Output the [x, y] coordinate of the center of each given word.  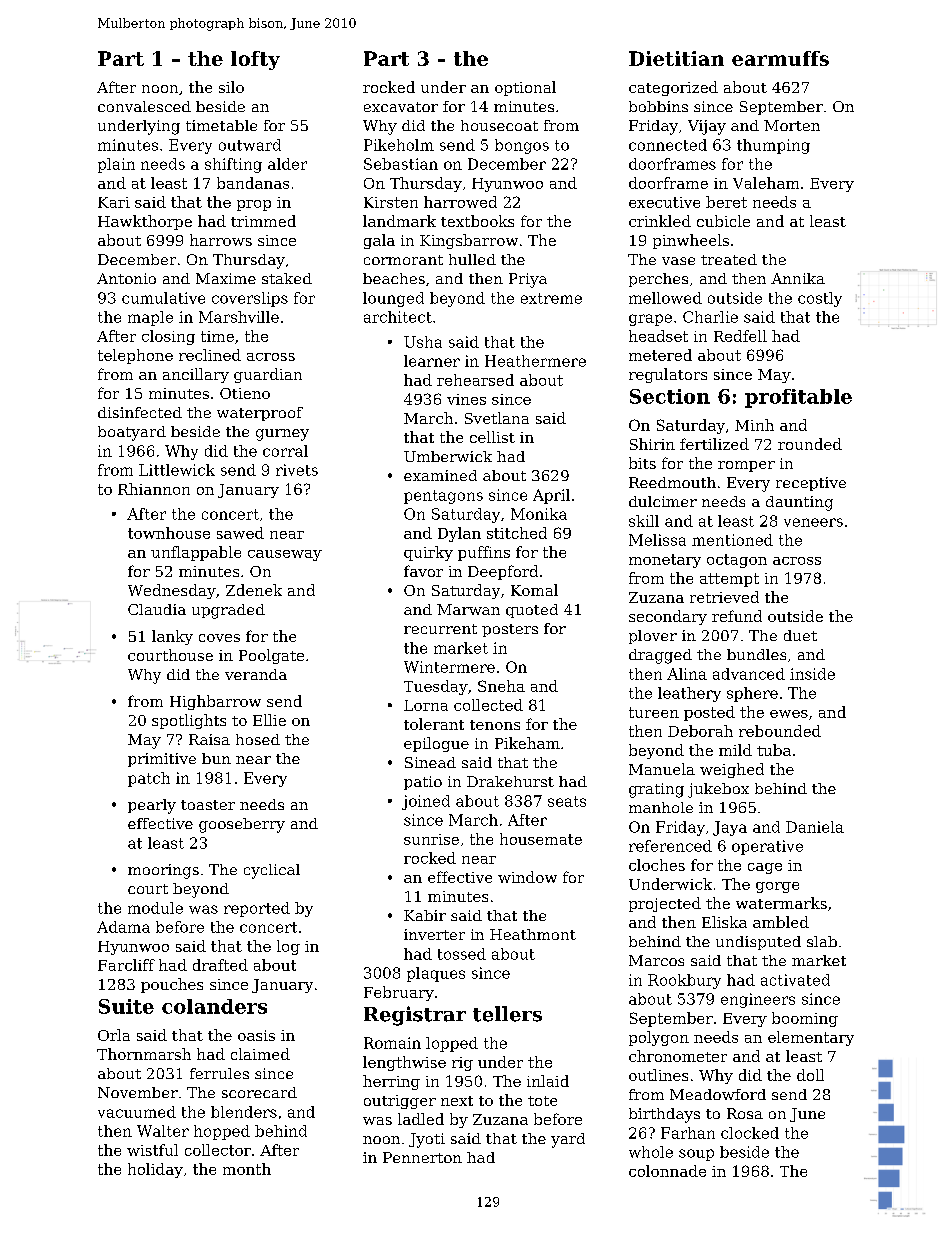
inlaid [548, 1081]
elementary [811, 1038]
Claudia [157, 609]
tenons [495, 725]
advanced [749, 674]
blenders [244, 1112]
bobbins [658, 106]
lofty [255, 60]
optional [525, 88]
